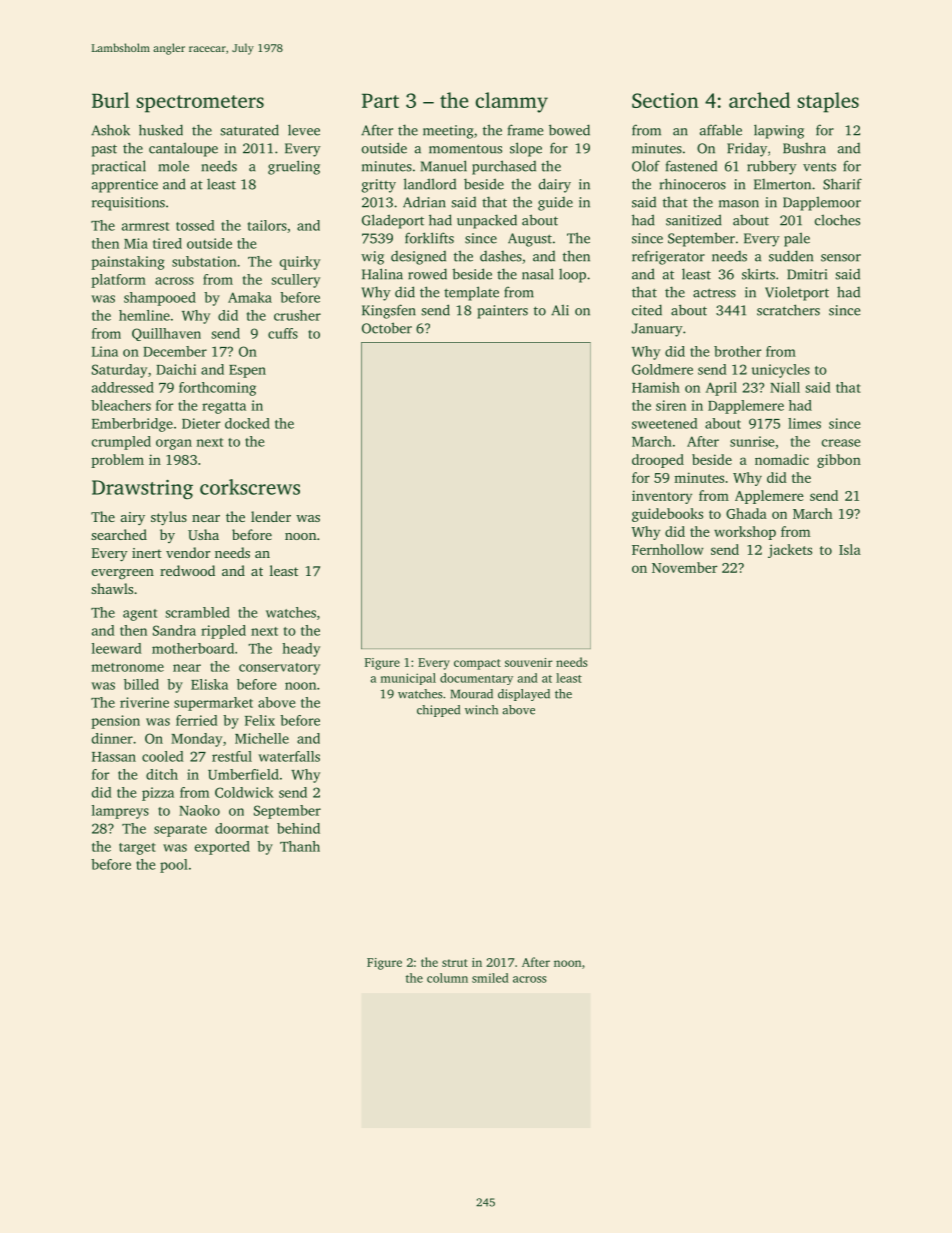  I want to click on clammy, so click(512, 102).
